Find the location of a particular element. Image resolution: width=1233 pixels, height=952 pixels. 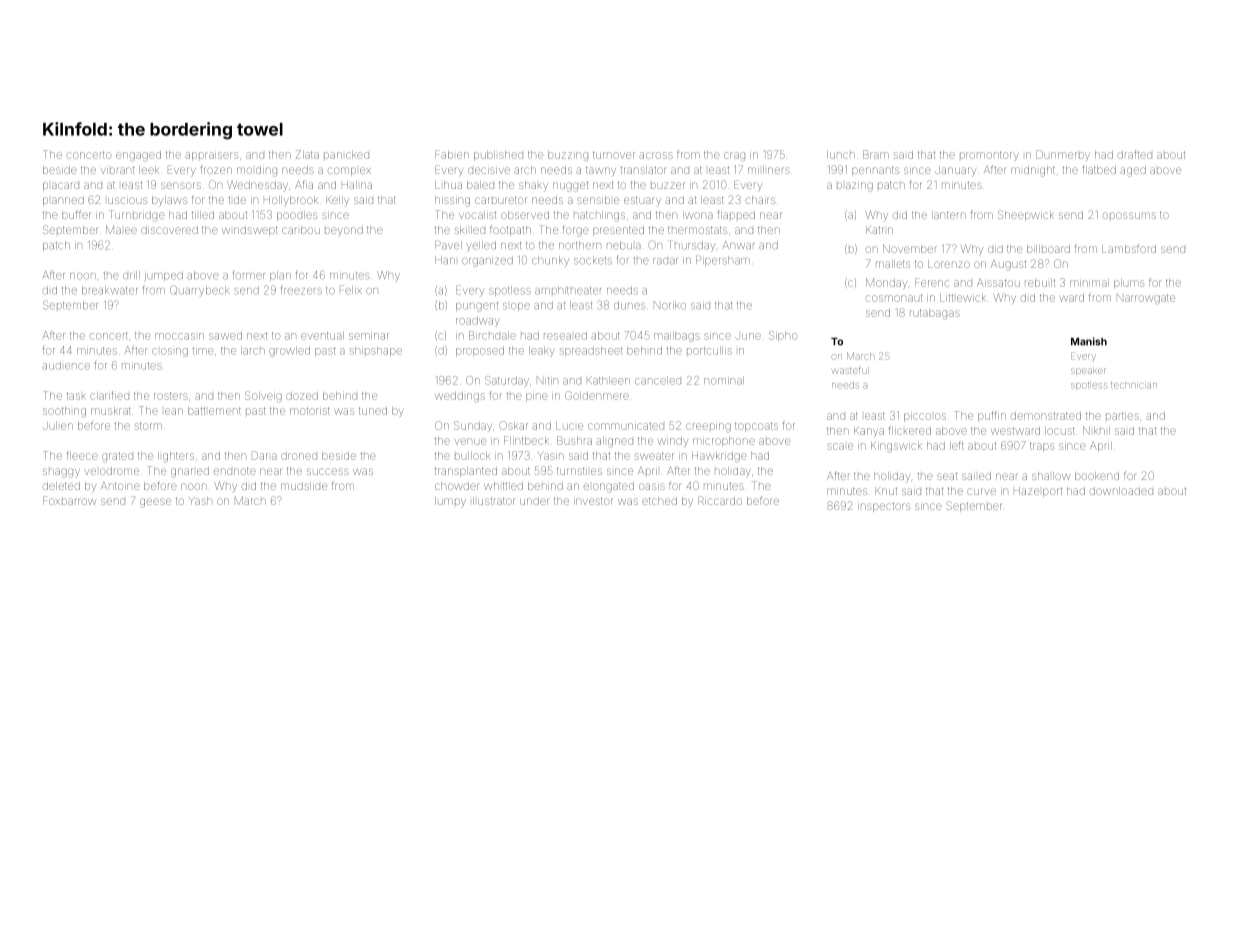

locust is located at coordinates (1060, 431).
